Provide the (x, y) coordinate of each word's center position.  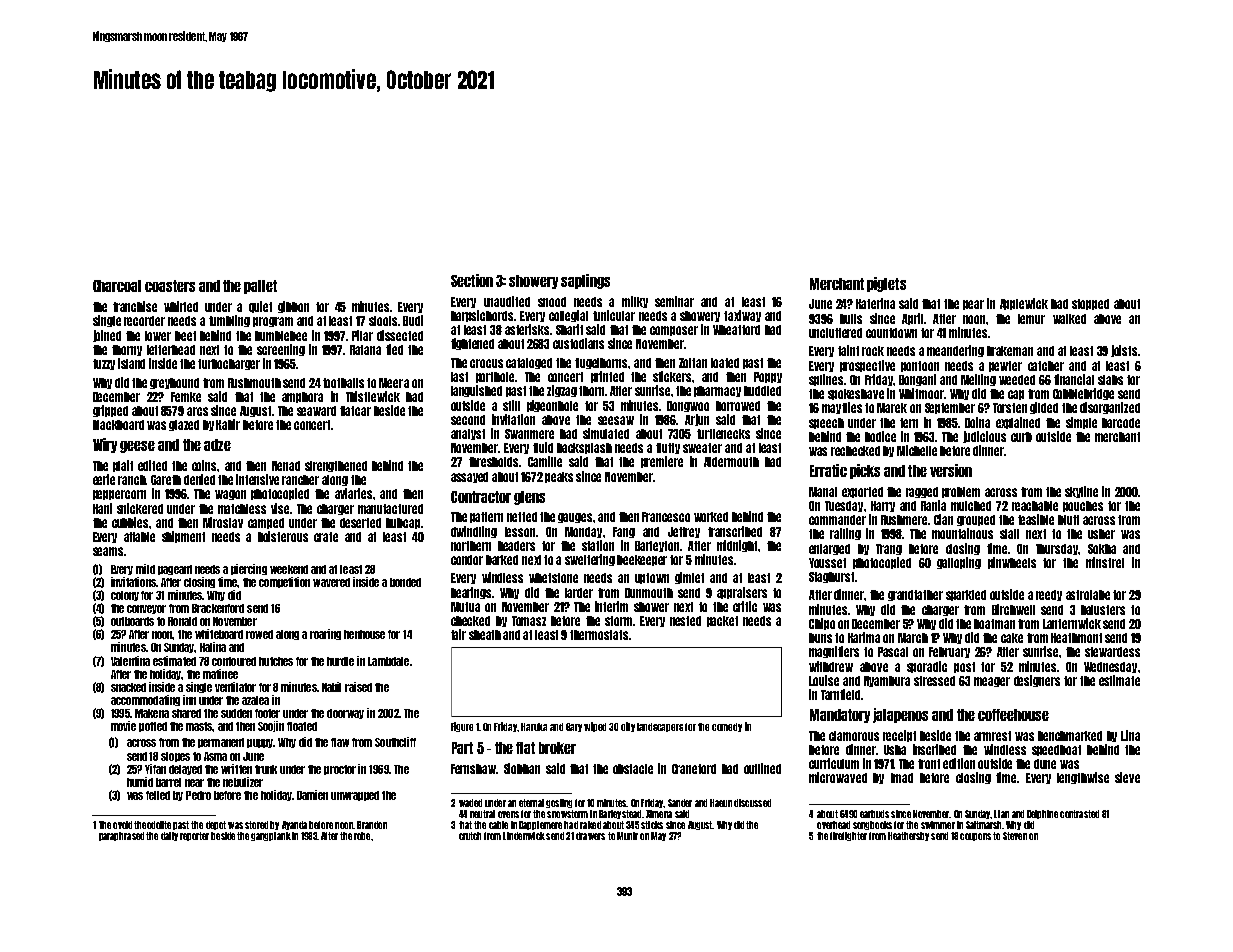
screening (281, 350)
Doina (977, 422)
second (468, 420)
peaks (559, 477)
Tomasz (529, 621)
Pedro (198, 795)
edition (959, 763)
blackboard (118, 425)
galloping (959, 563)
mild (145, 569)
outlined (762, 768)
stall (1009, 534)
